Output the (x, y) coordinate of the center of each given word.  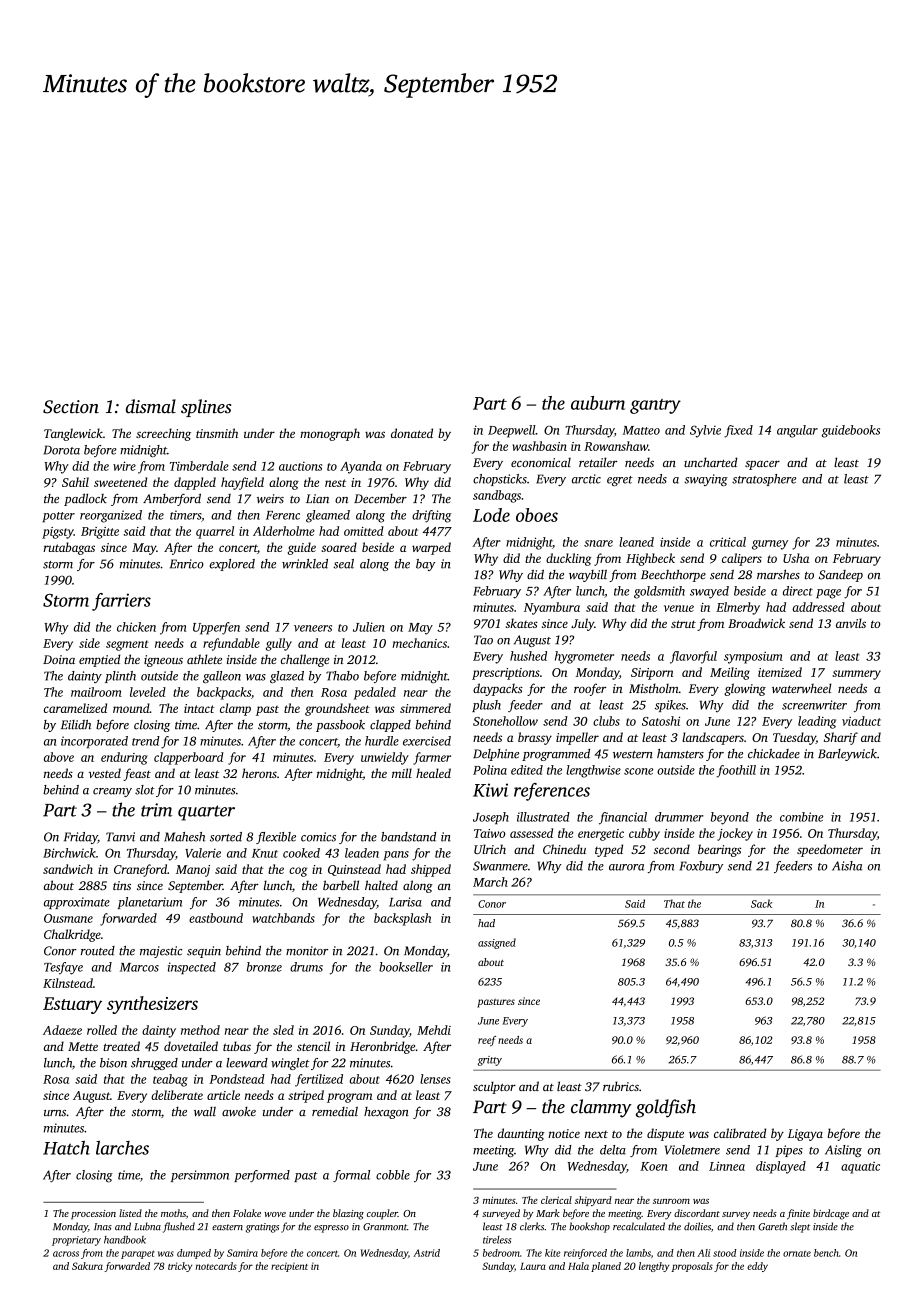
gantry (655, 406)
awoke (239, 1112)
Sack (761, 903)
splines (206, 408)
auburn (598, 403)
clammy (601, 1108)
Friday (81, 838)
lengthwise (593, 771)
